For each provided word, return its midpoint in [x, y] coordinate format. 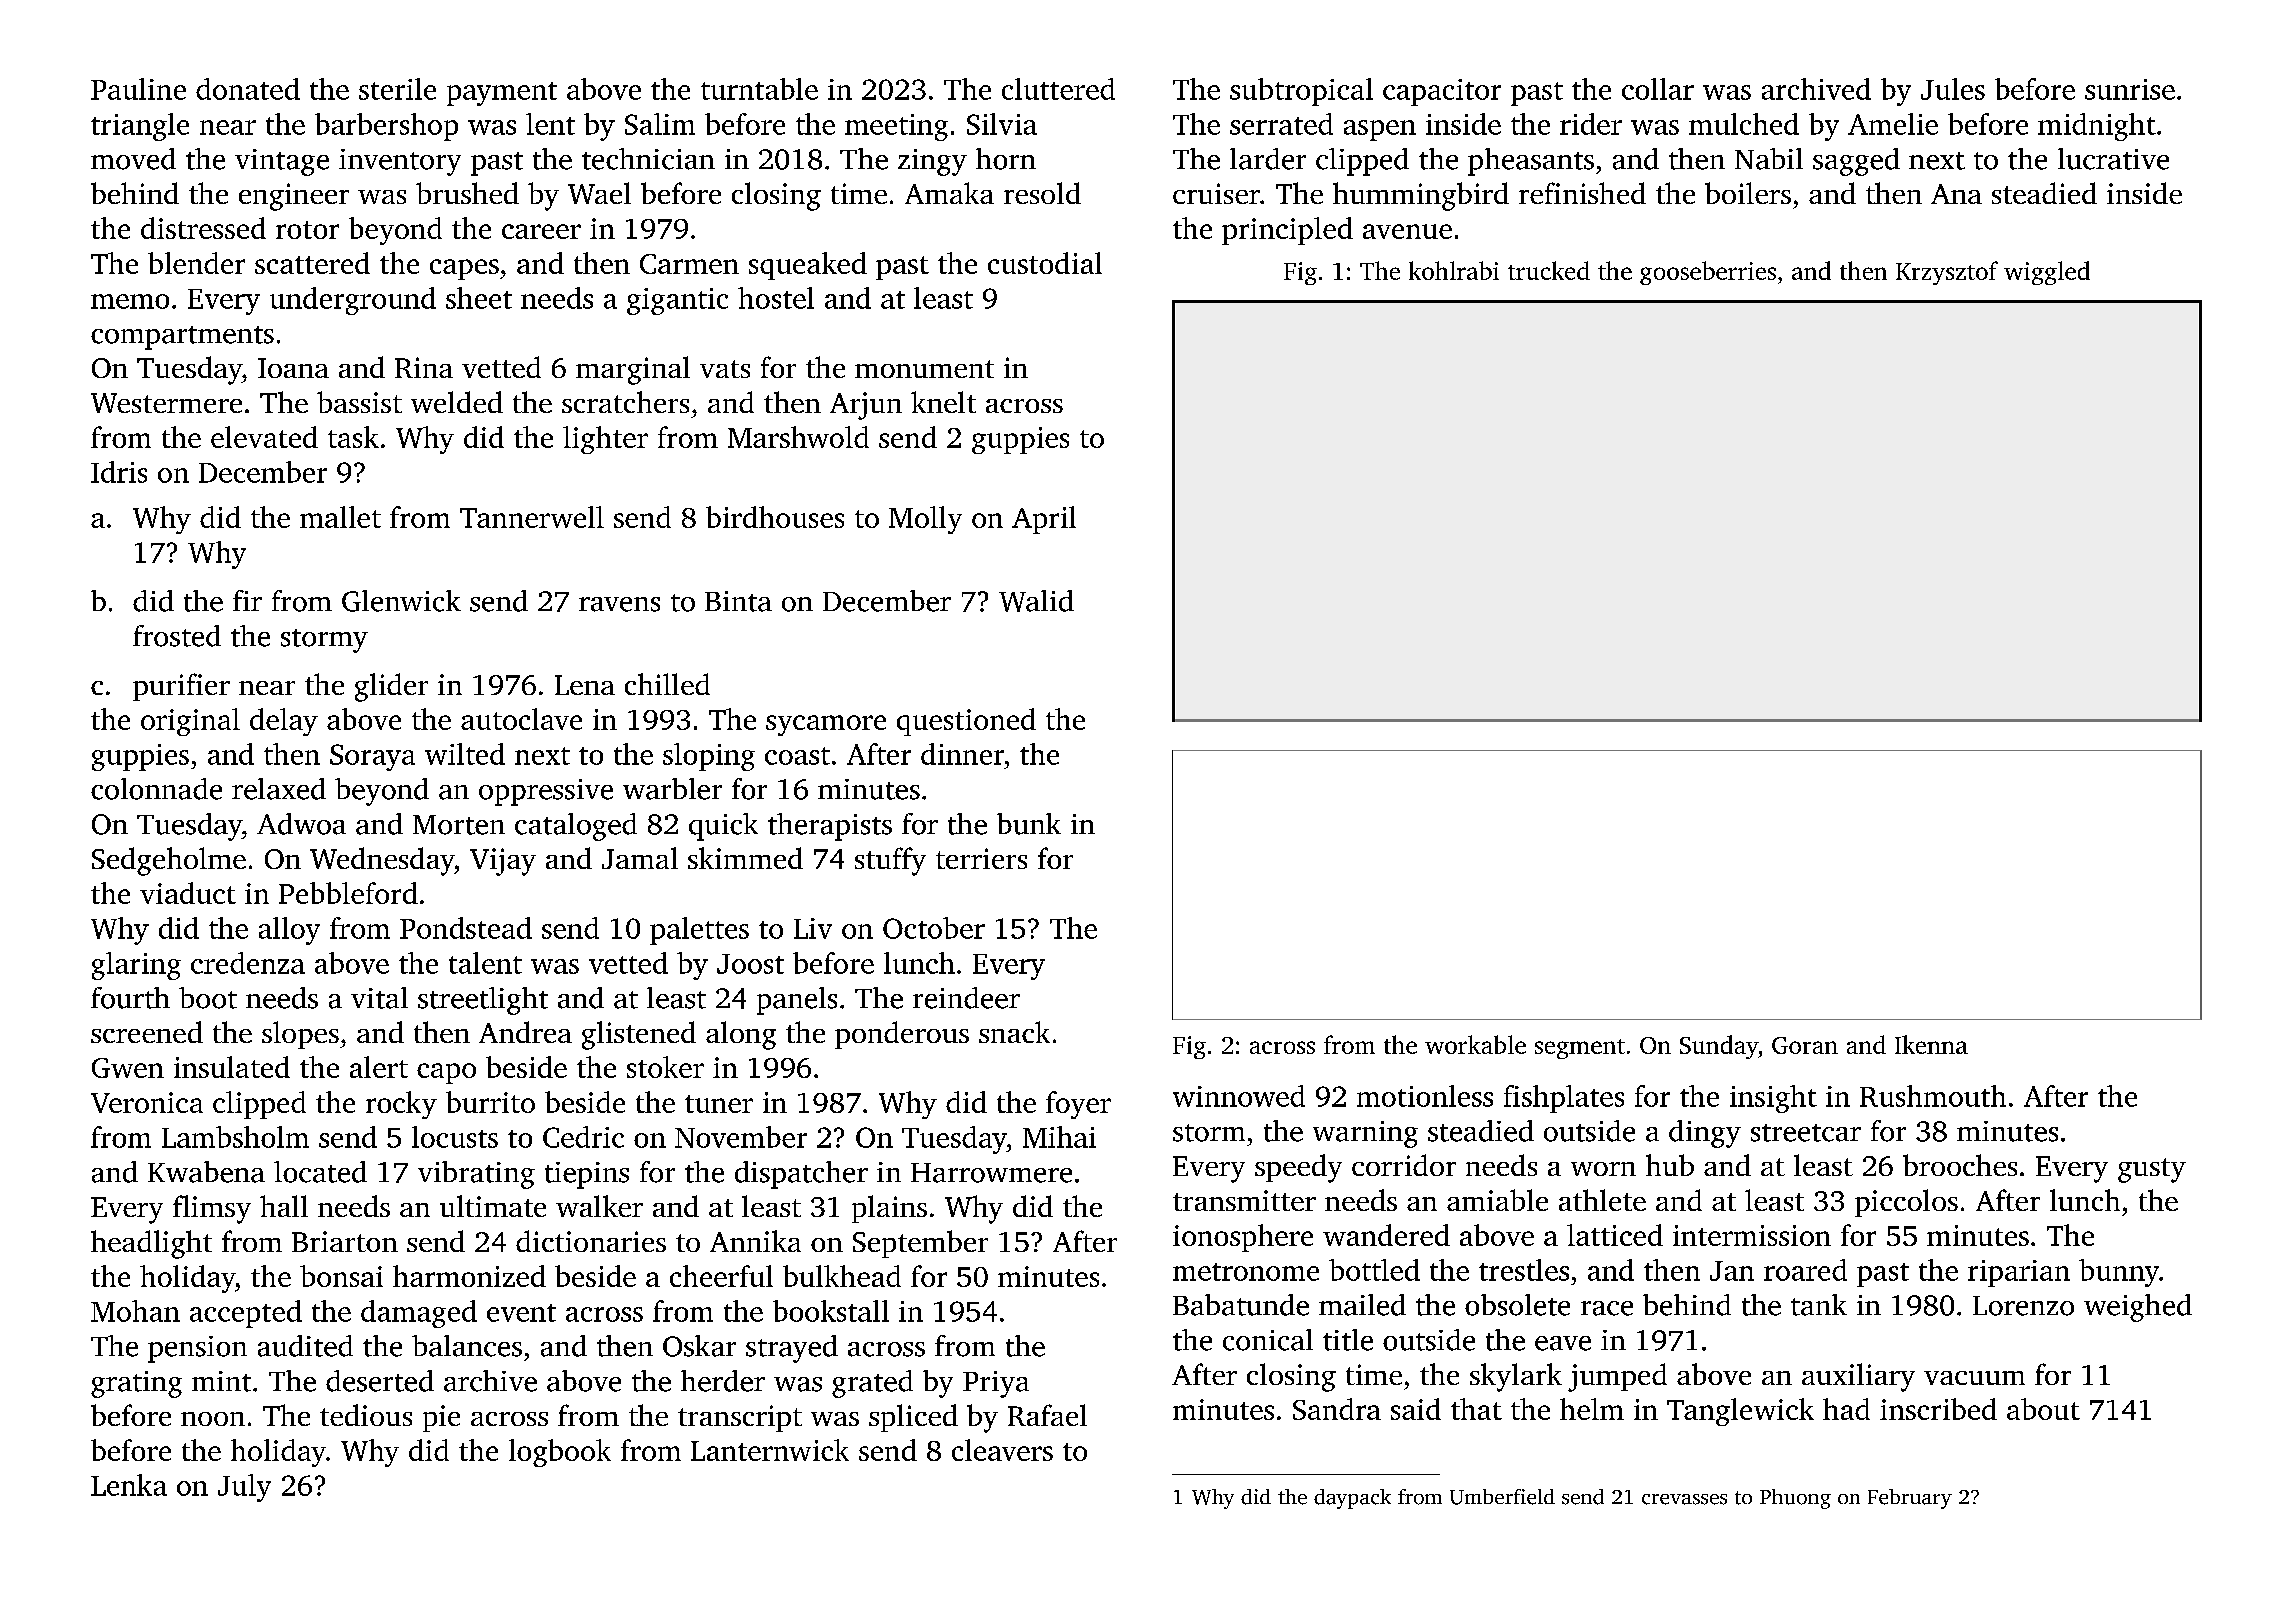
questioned [966, 722]
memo [130, 301]
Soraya [372, 757]
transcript [740, 1418]
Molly [925, 520]
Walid [1036, 601]
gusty [2152, 1170]
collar [1658, 89]
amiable [1497, 1200]
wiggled [2047, 273]
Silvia [1002, 124]
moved [133, 159]
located [320, 1172]
